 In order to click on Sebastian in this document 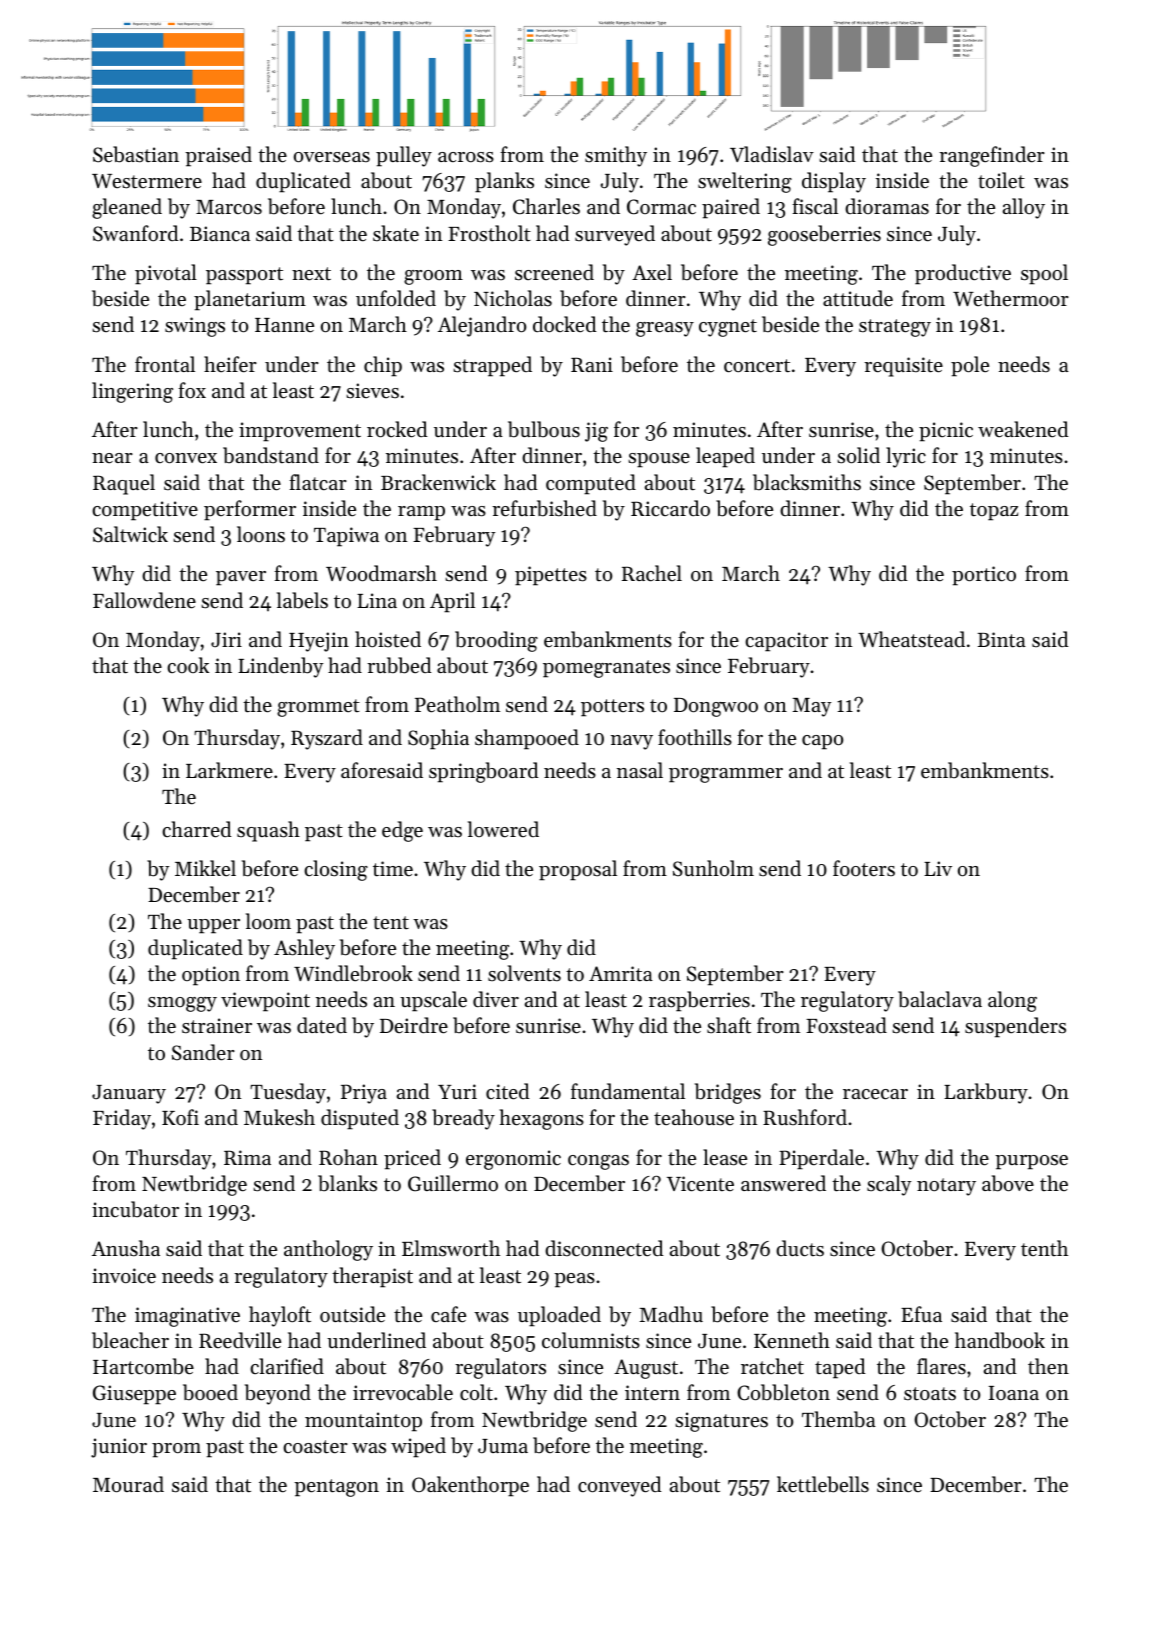, I will do `click(136, 154)`.
